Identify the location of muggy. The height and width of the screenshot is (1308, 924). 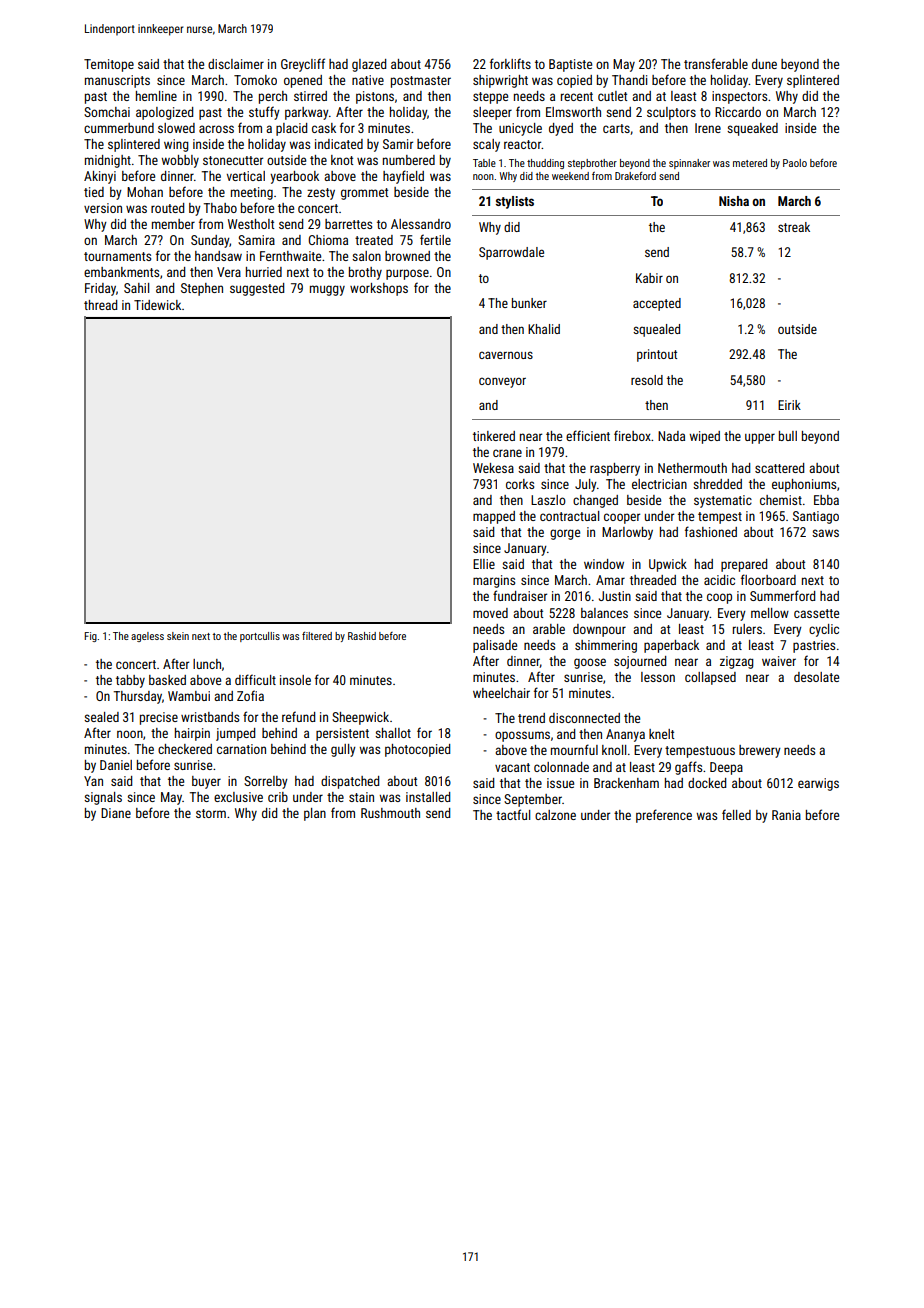
(327, 290).
